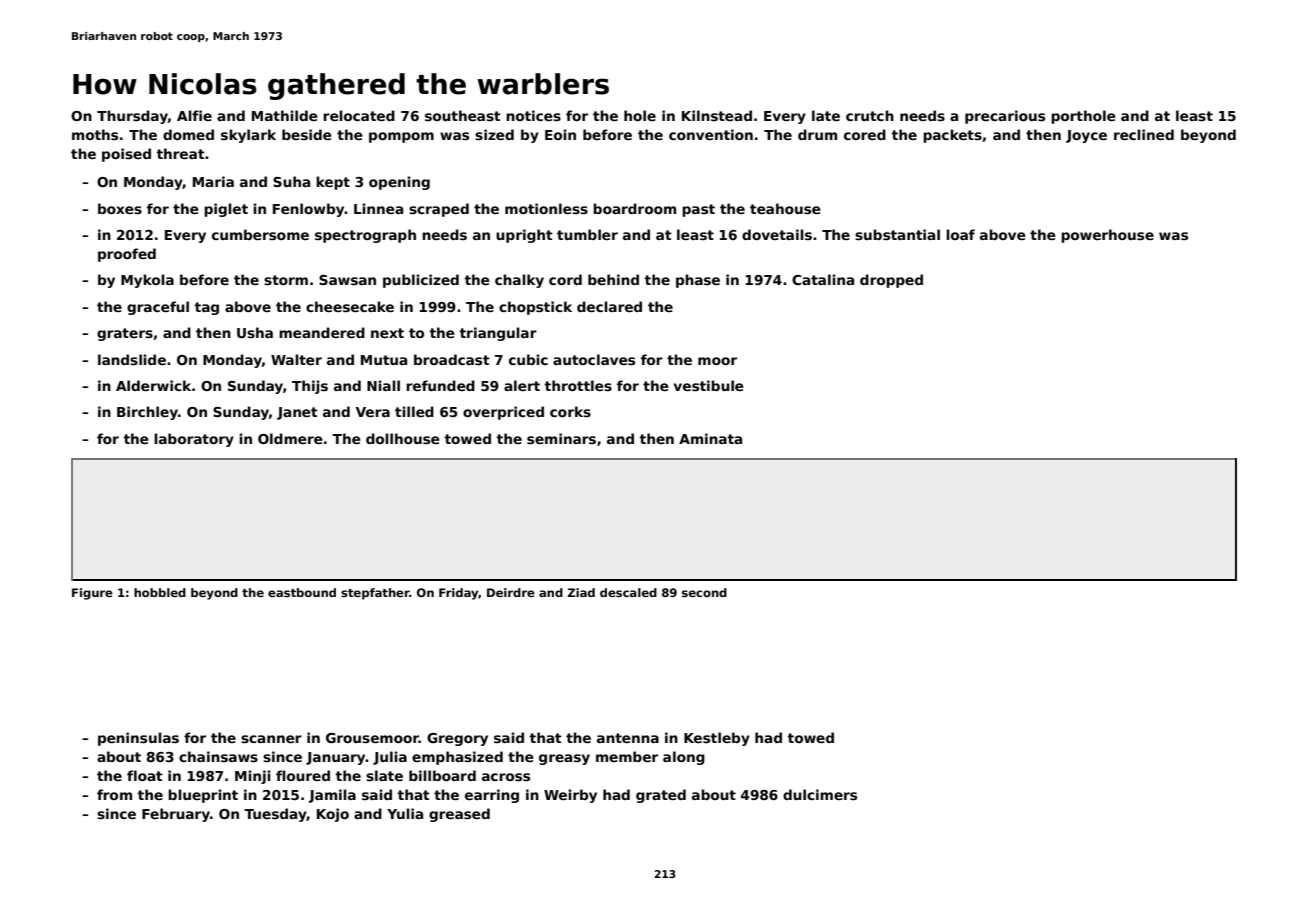 Image resolution: width=1308 pixels, height=924 pixels. What do you see at coordinates (634, 208) in the page?
I see `boardroom` at bounding box center [634, 208].
